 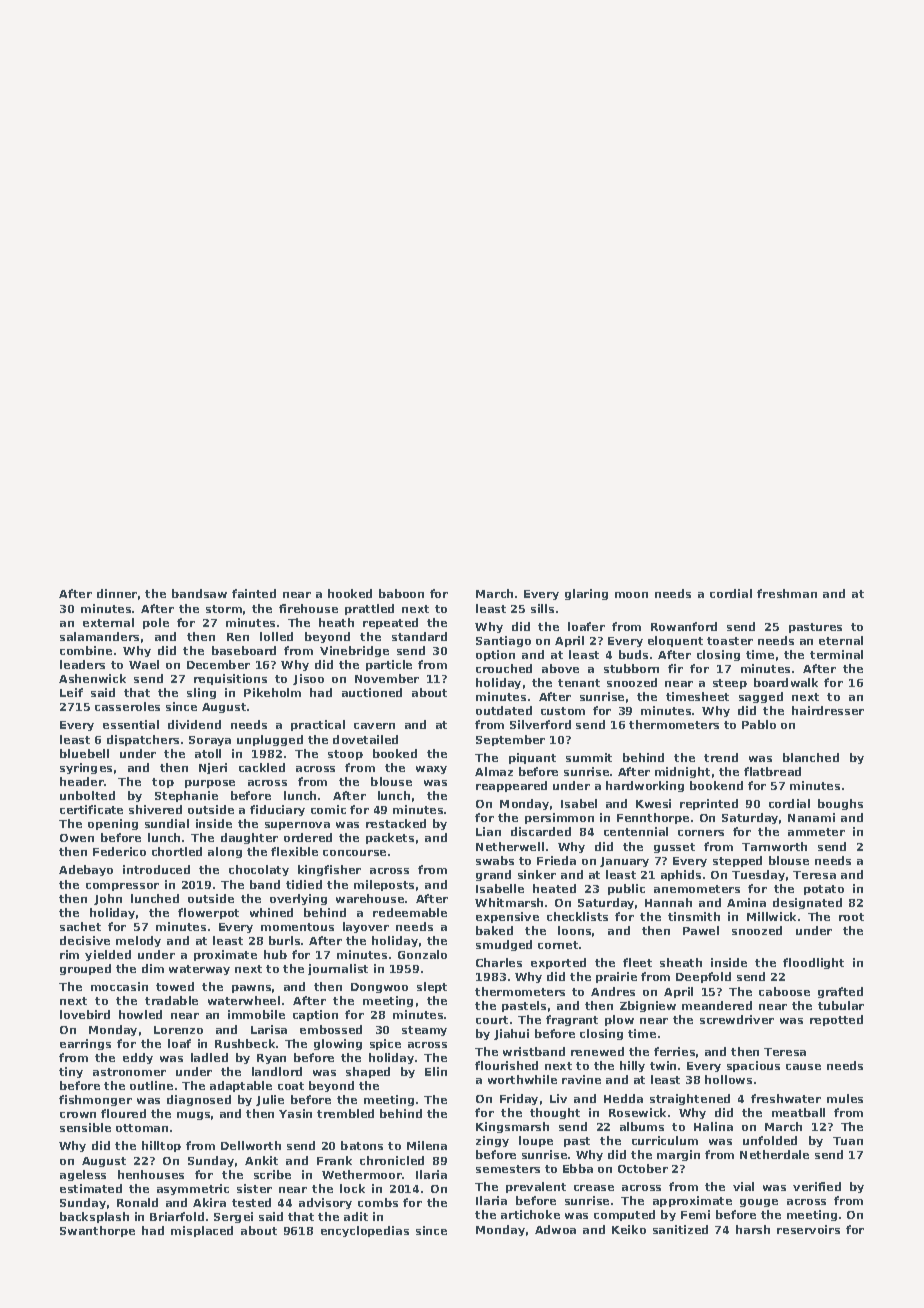 I want to click on eternal, so click(x=841, y=640).
